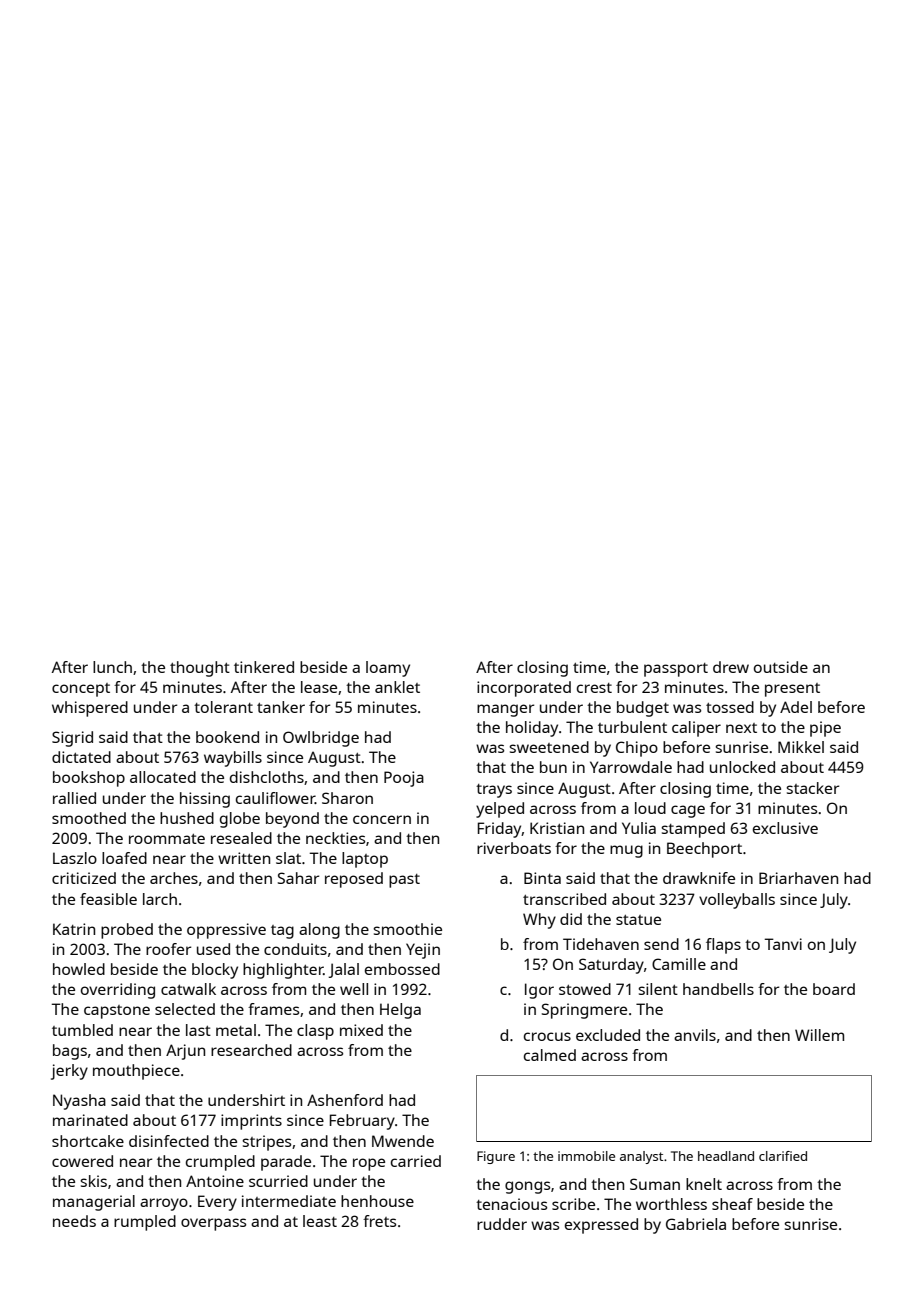 This screenshot has width=924, height=1314. I want to click on larch, so click(160, 899).
